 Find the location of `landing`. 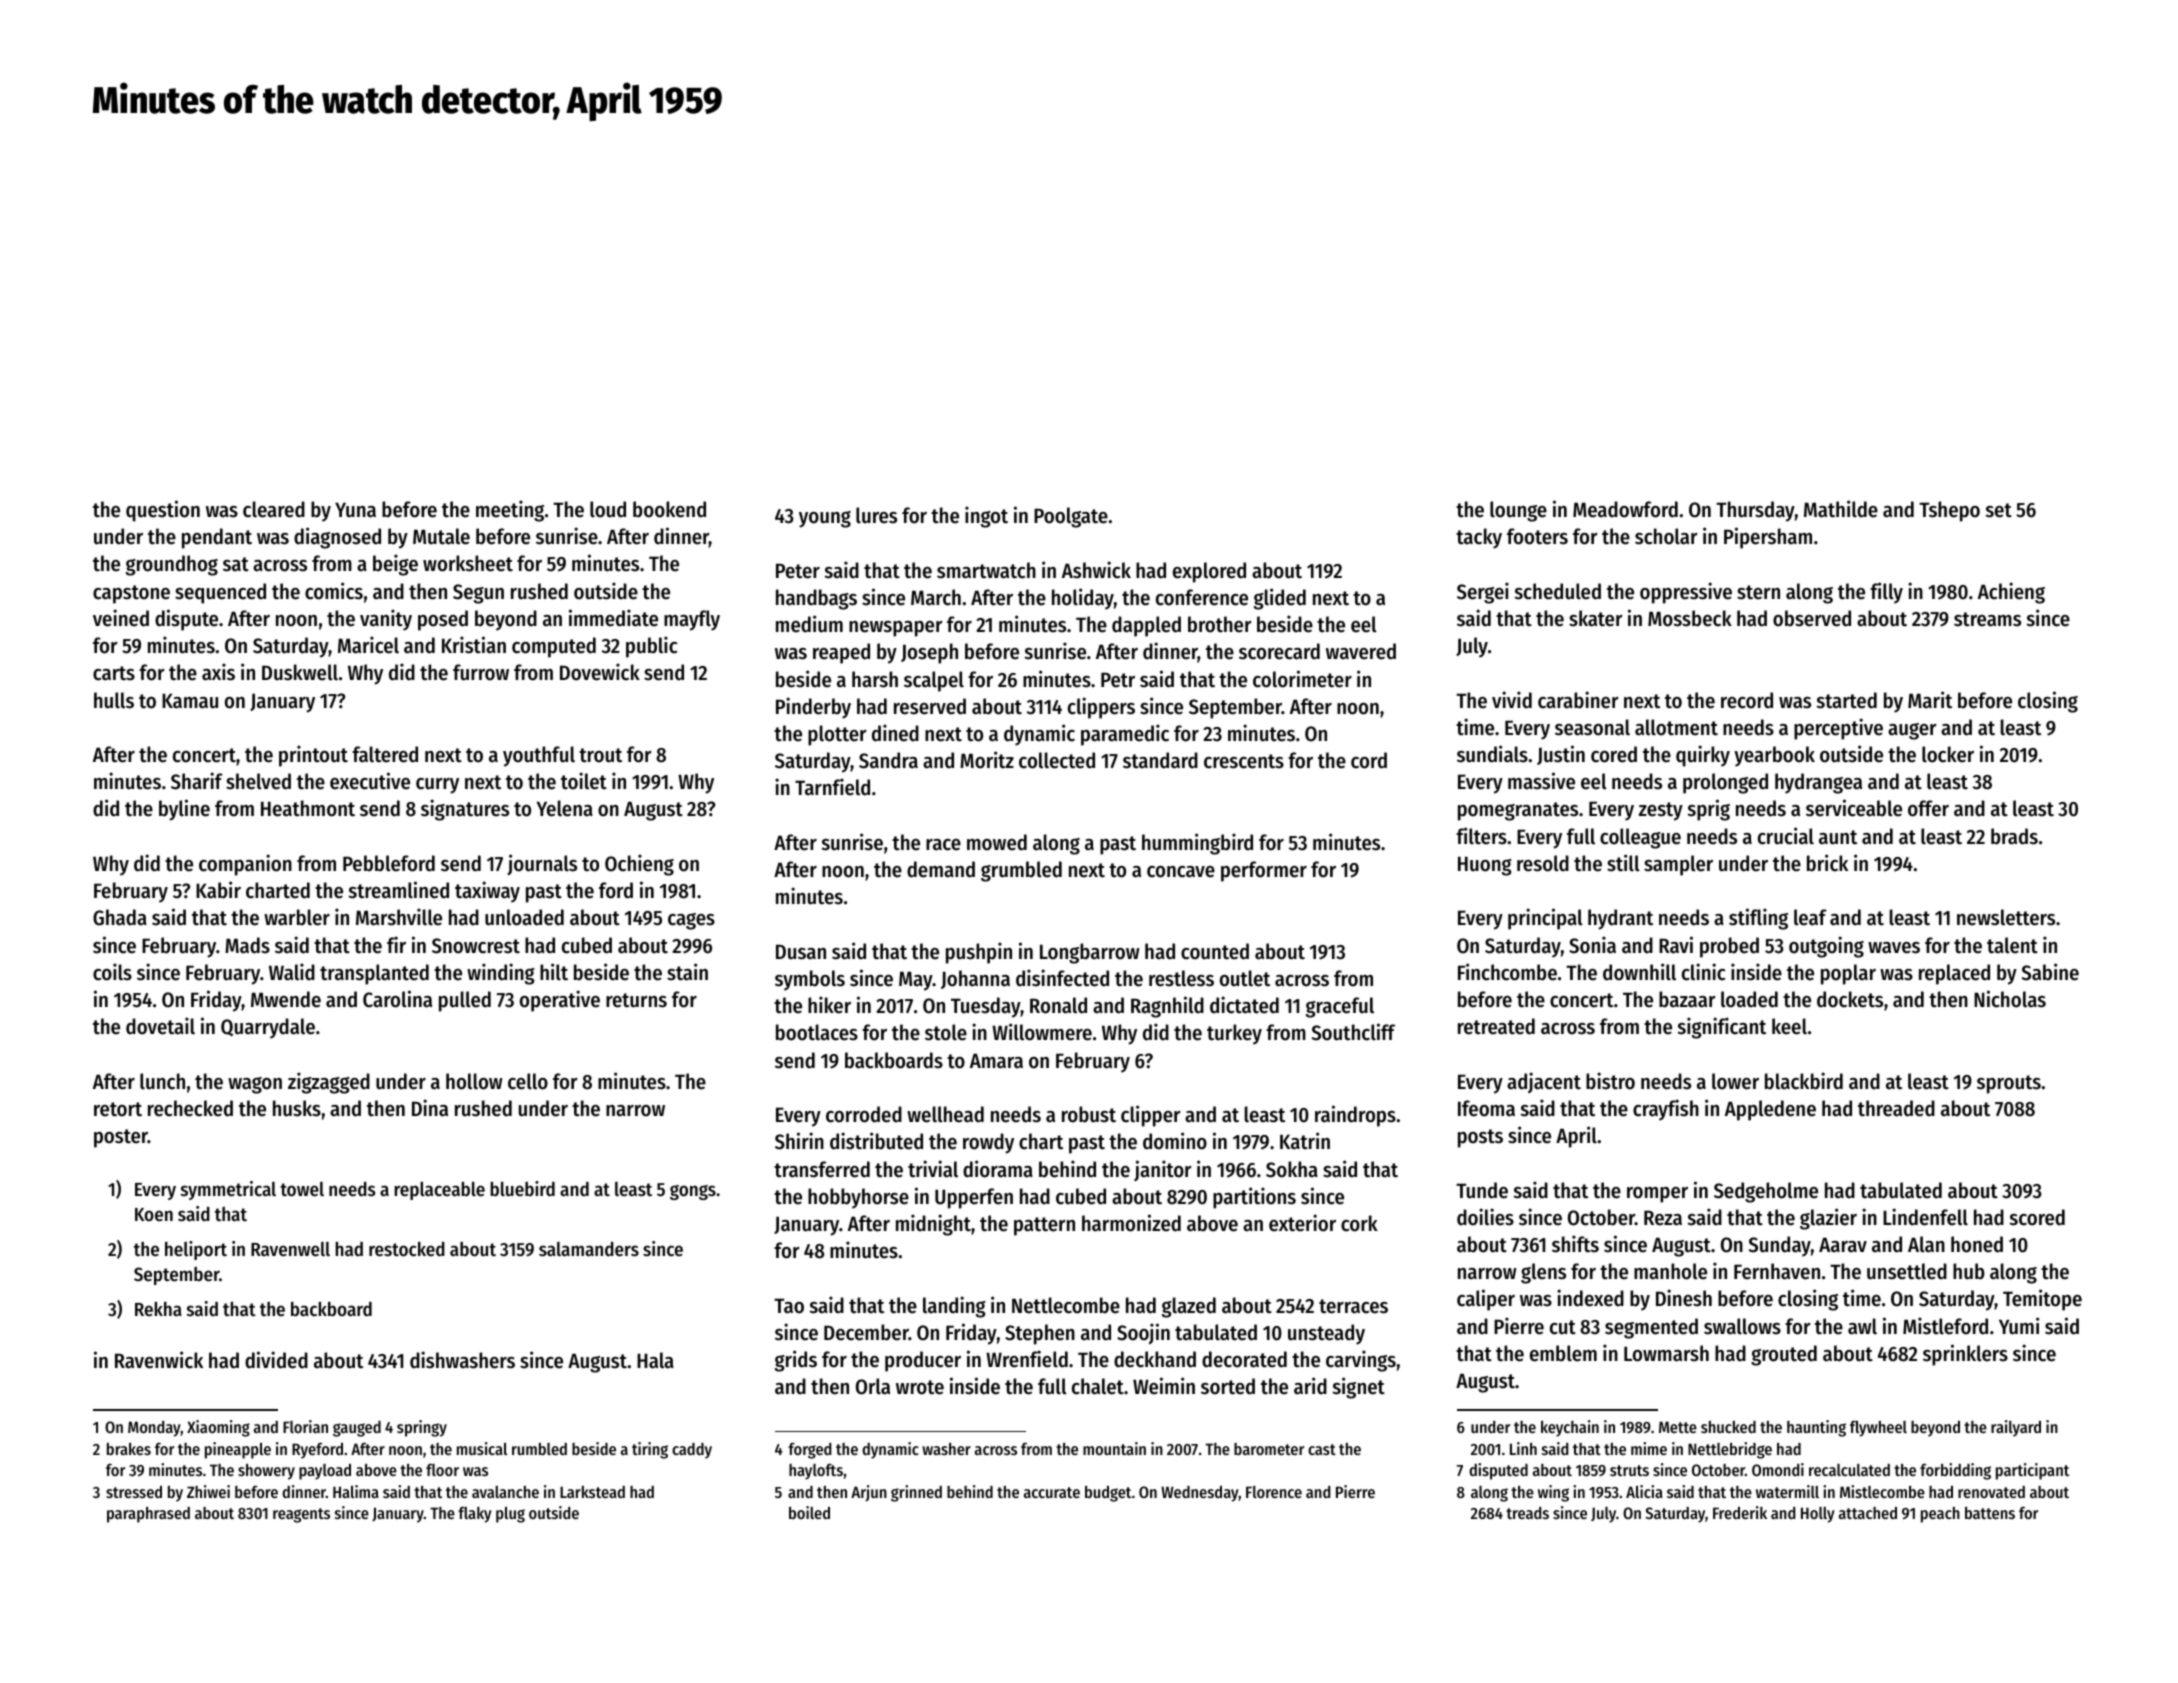

landing is located at coordinates (954, 1307).
